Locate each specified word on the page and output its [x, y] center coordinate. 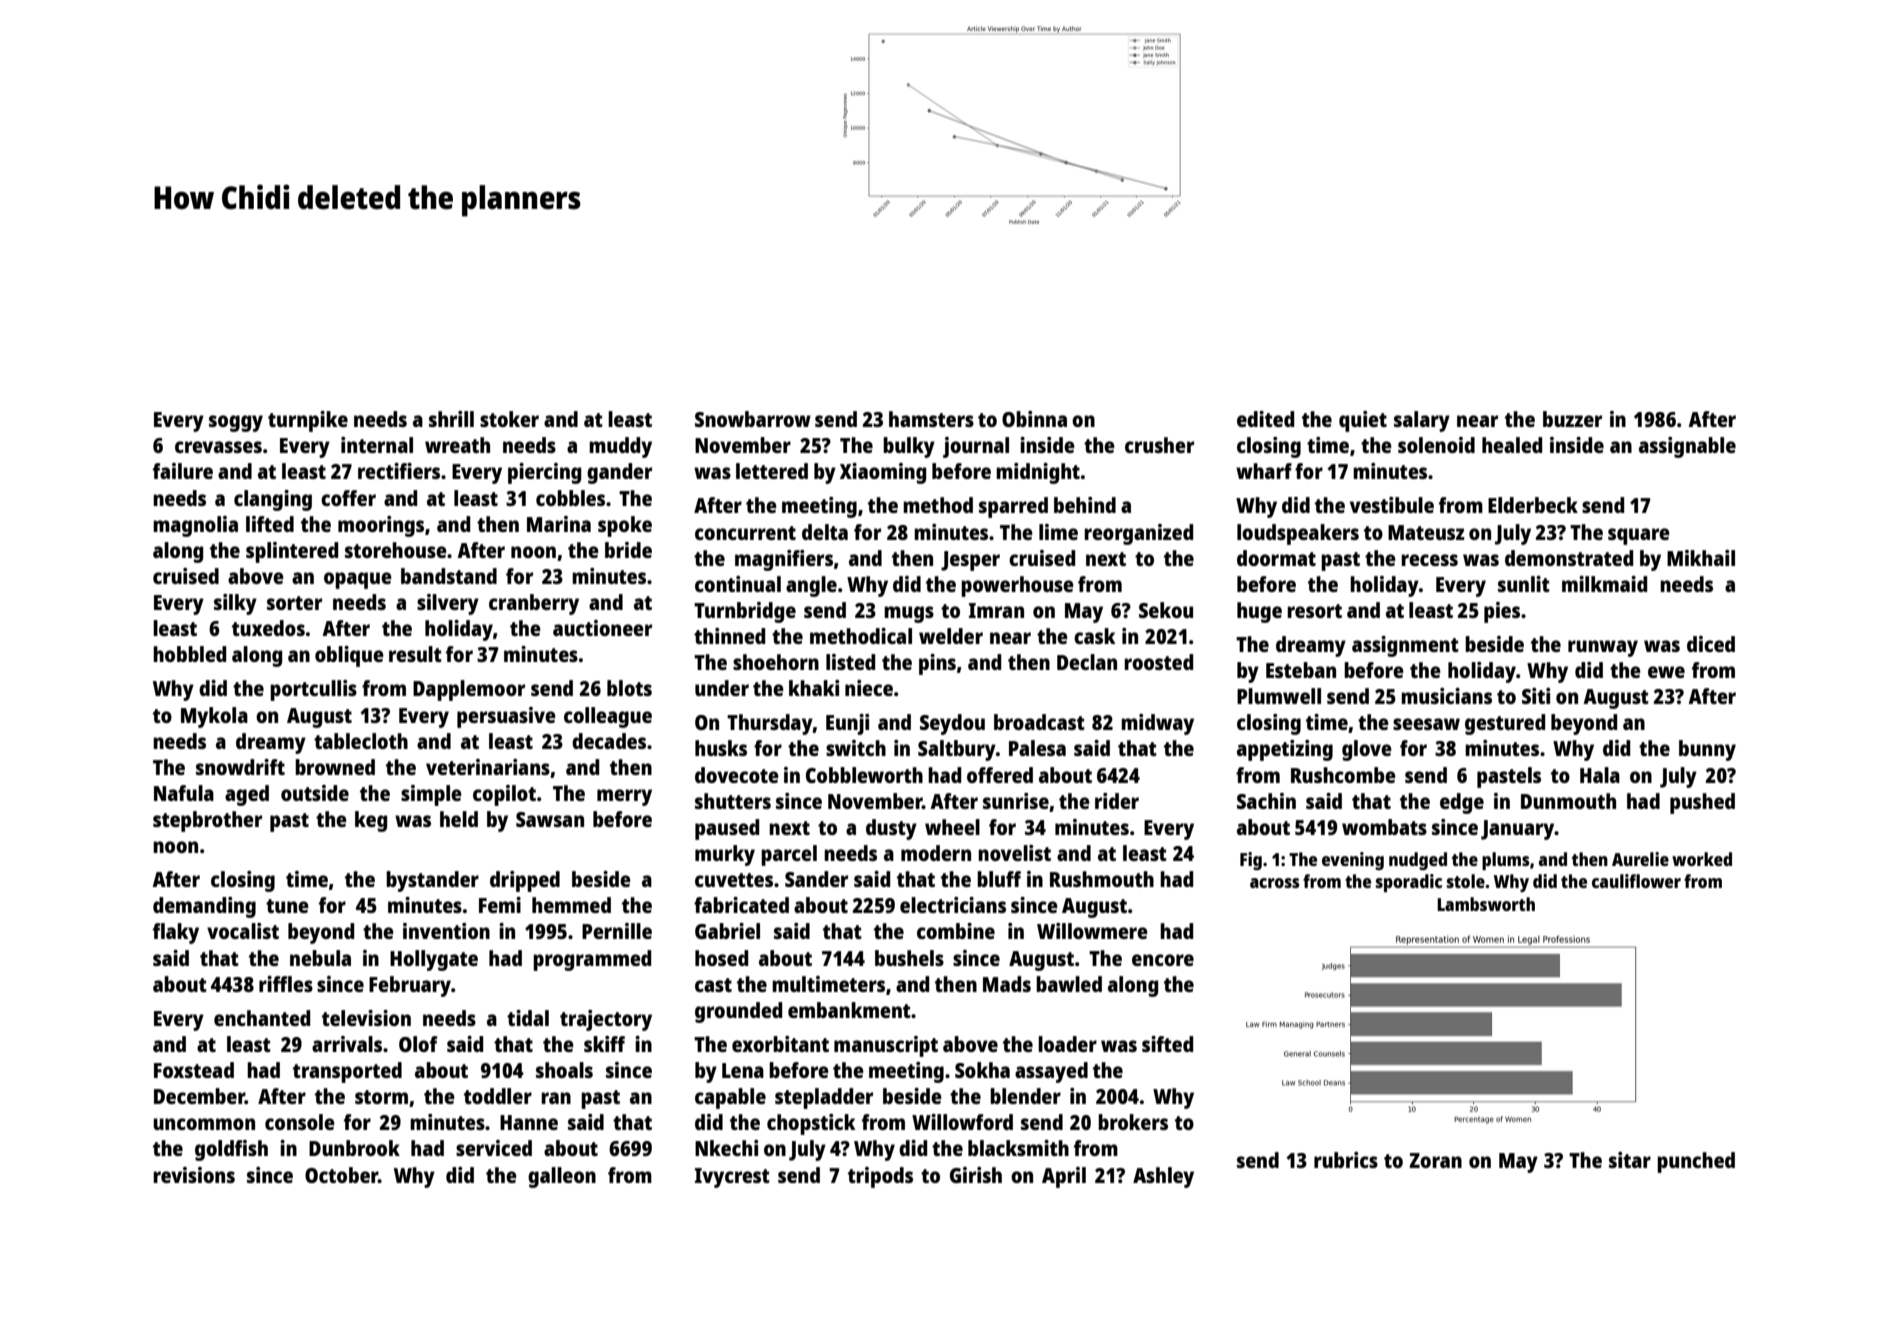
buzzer [1572, 419]
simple [431, 795]
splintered [292, 552]
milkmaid [1604, 584]
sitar [1630, 1160]
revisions [194, 1175]
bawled [1069, 984]
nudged [1418, 861]
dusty [891, 829]
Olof [418, 1044]
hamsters [931, 419]
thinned [729, 636]
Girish [976, 1175]
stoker [509, 419]
